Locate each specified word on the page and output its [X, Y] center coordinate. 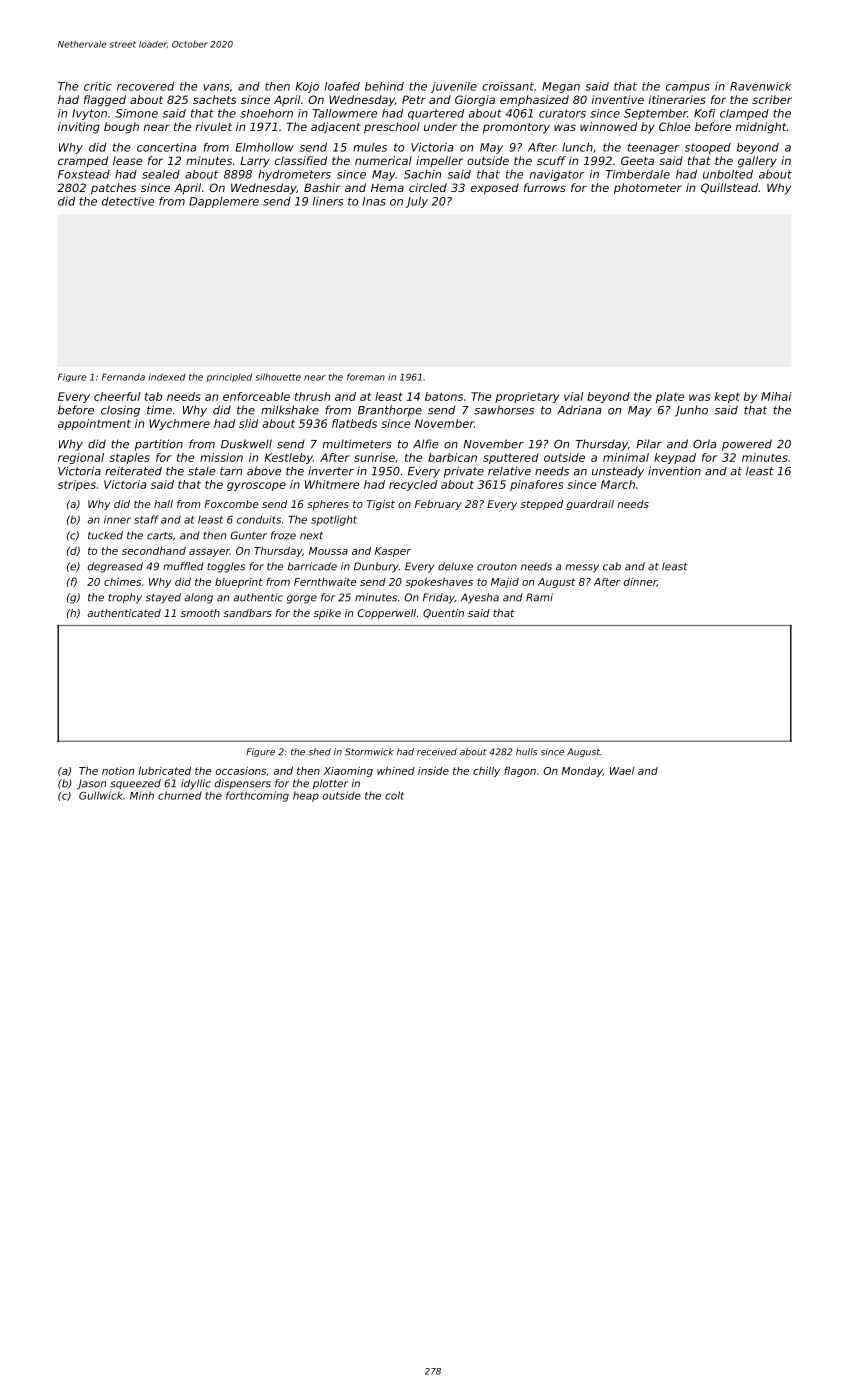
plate [670, 397]
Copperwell [386, 614]
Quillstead [729, 188]
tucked [105, 535]
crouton [497, 567]
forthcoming [257, 796]
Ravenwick [760, 86]
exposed [495, 189]
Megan [561, 87]
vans [216, 87]
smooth [200, 613]
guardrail [590, 505]
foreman [366, 377]
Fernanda [123, 377]
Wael [622, 771]
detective [128, 201]
